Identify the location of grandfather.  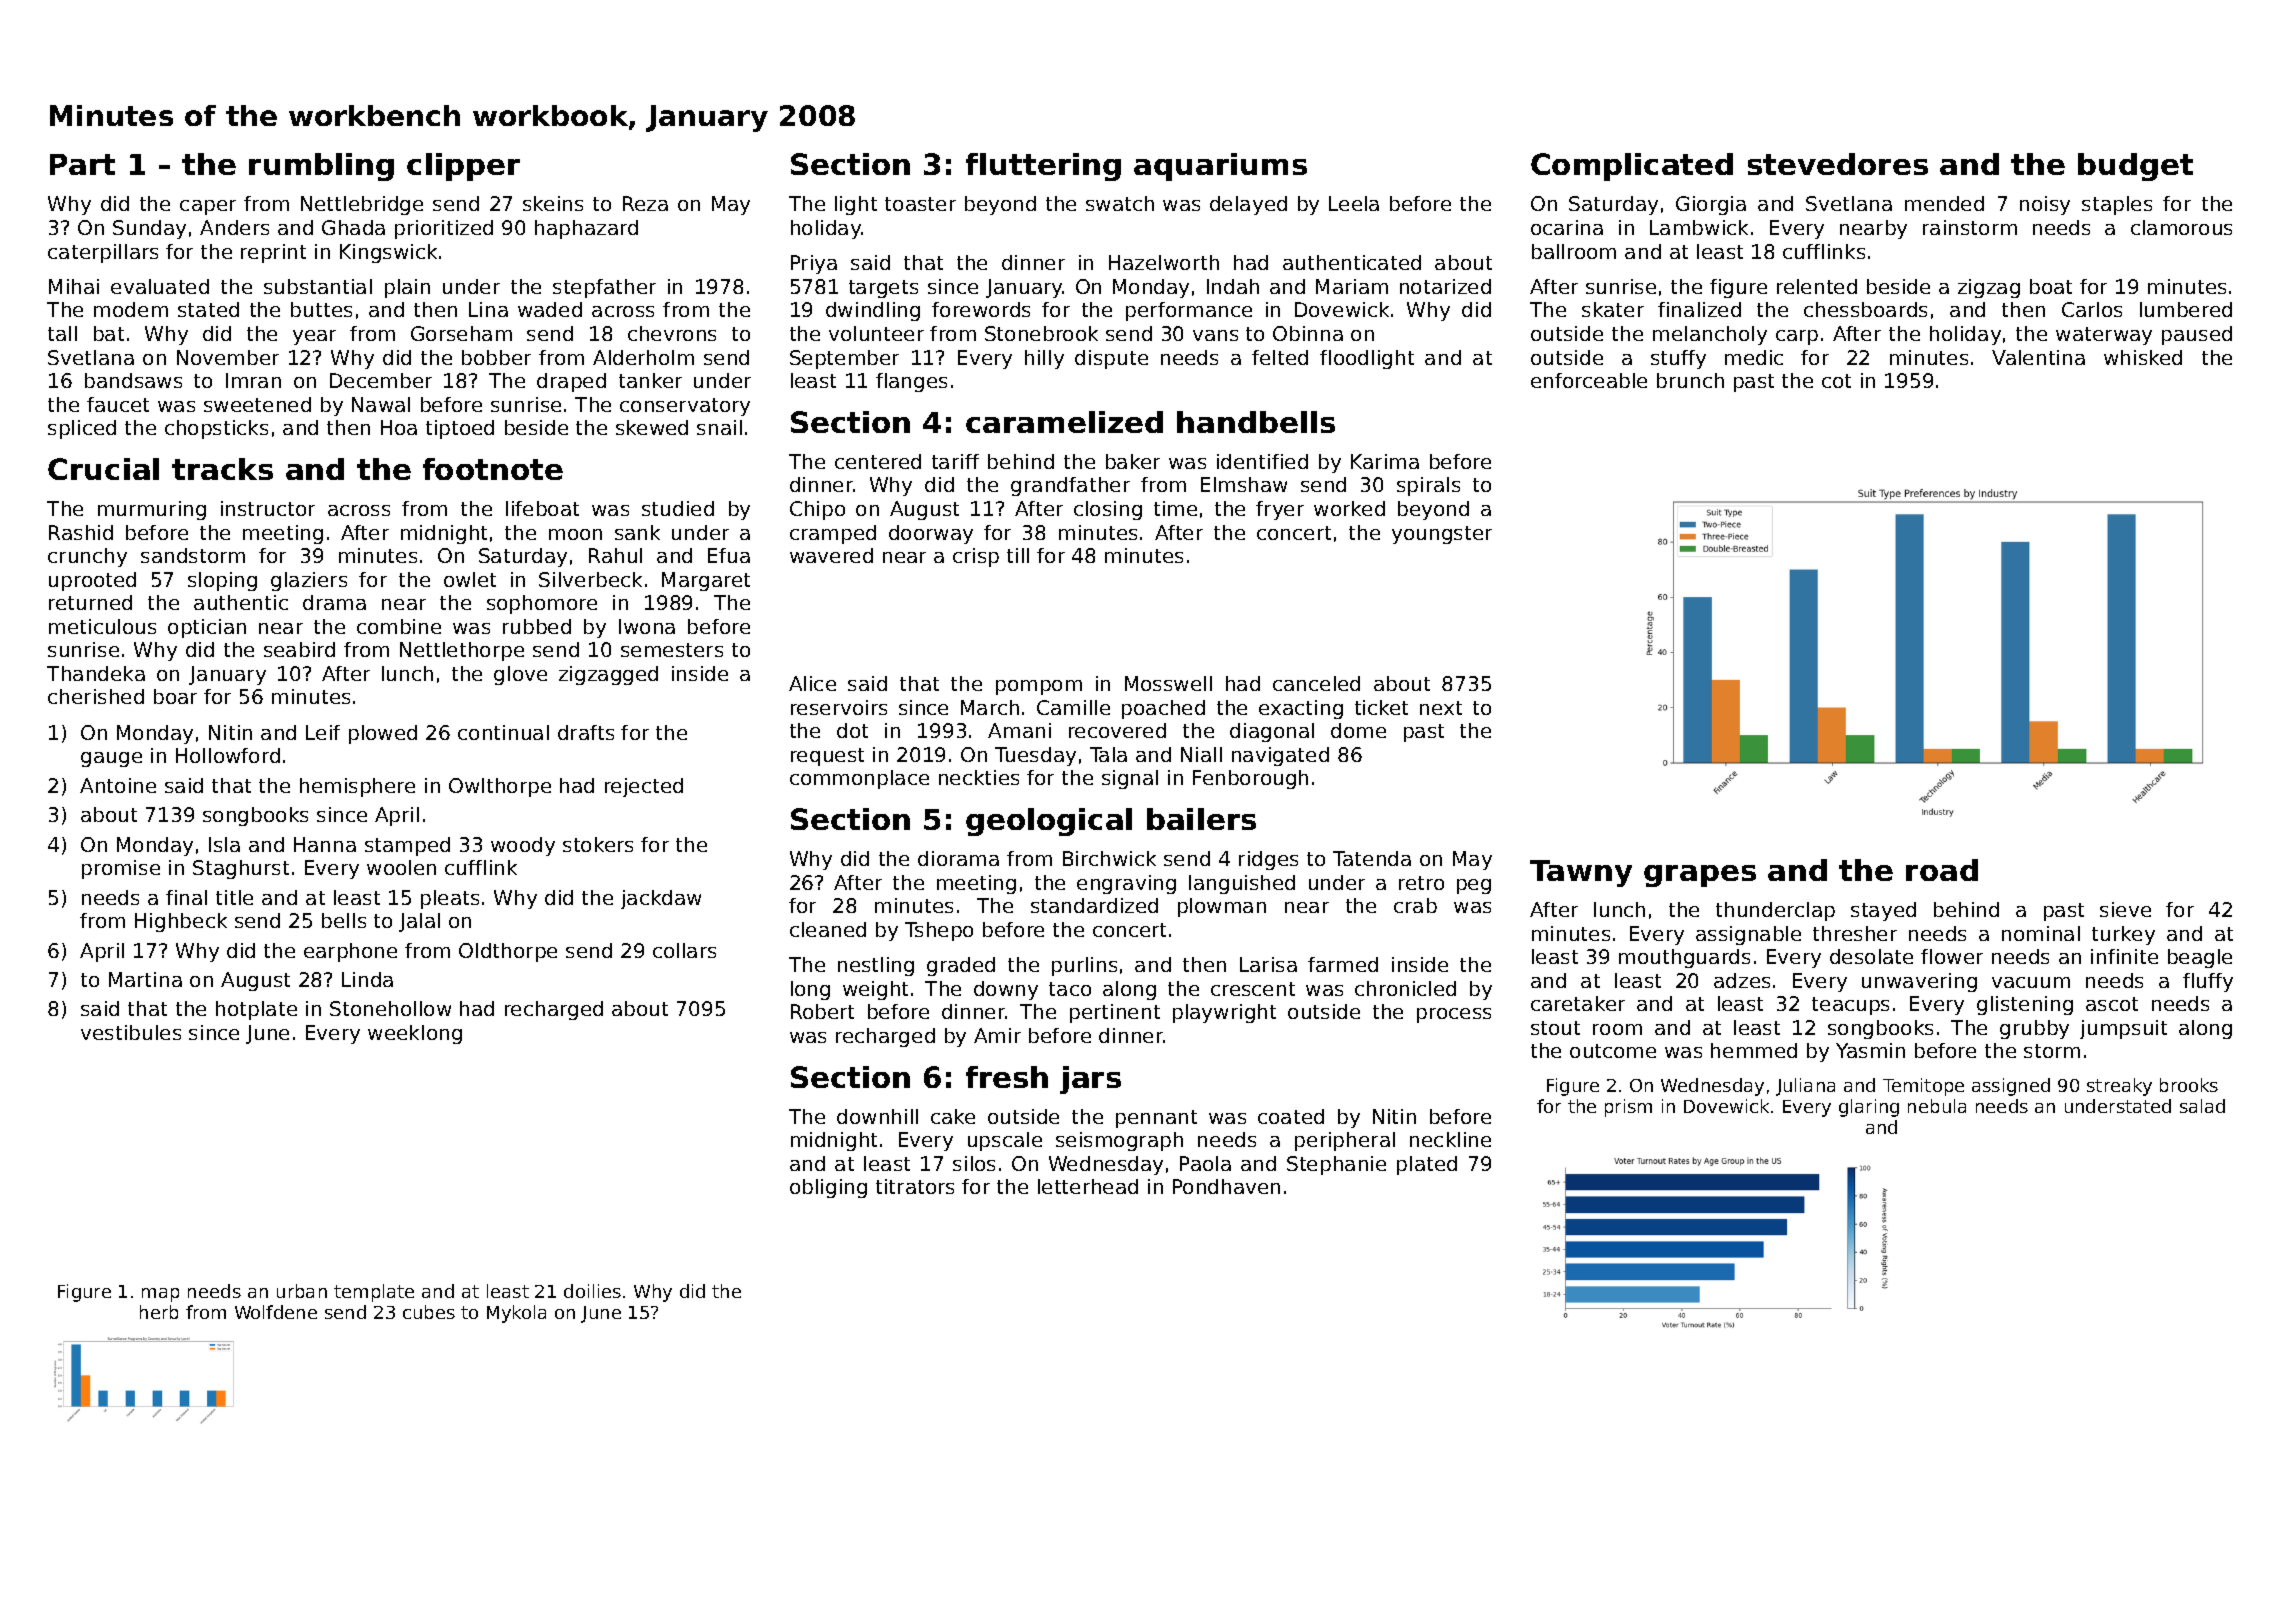
(1070, 486).
